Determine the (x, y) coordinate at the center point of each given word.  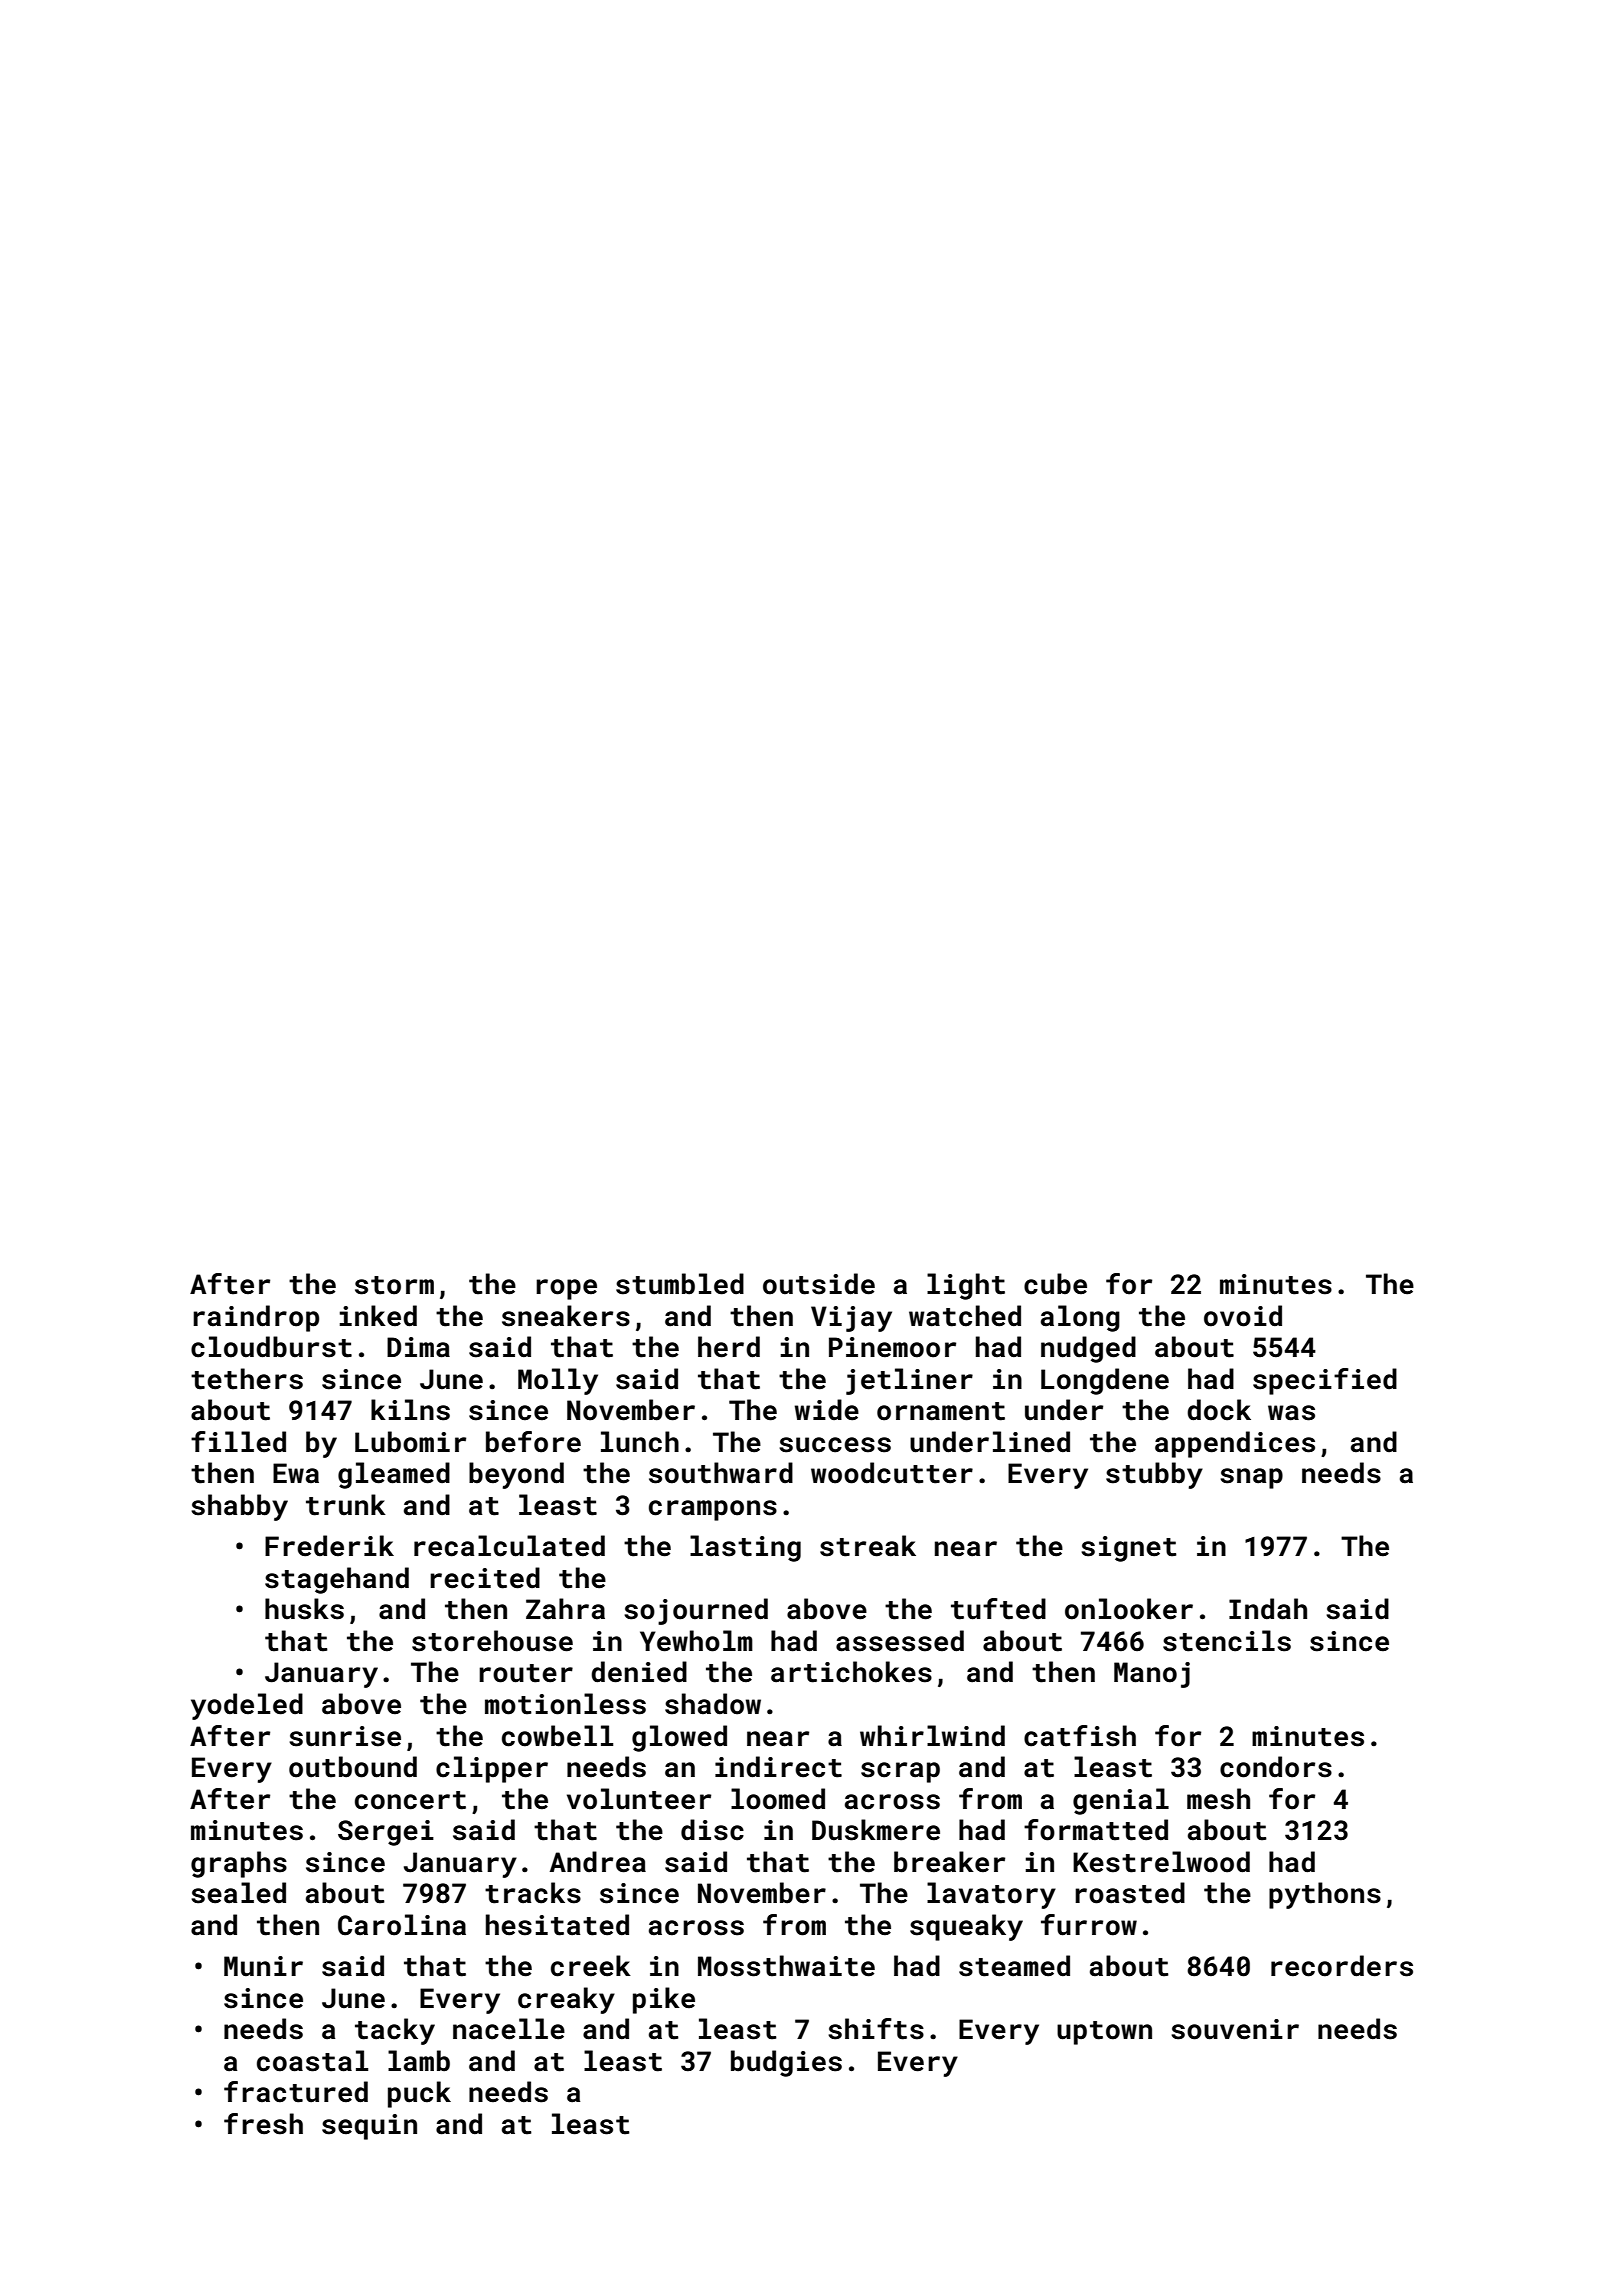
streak (868, 1546)
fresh (263, 2124)
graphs (239, 1864)
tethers (247, 1379)
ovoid (1243, 1316)
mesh (1218, 1799)
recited (485, 1578)
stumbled (680, 1284)
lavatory (991, 1895)
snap (1251, 1478)
